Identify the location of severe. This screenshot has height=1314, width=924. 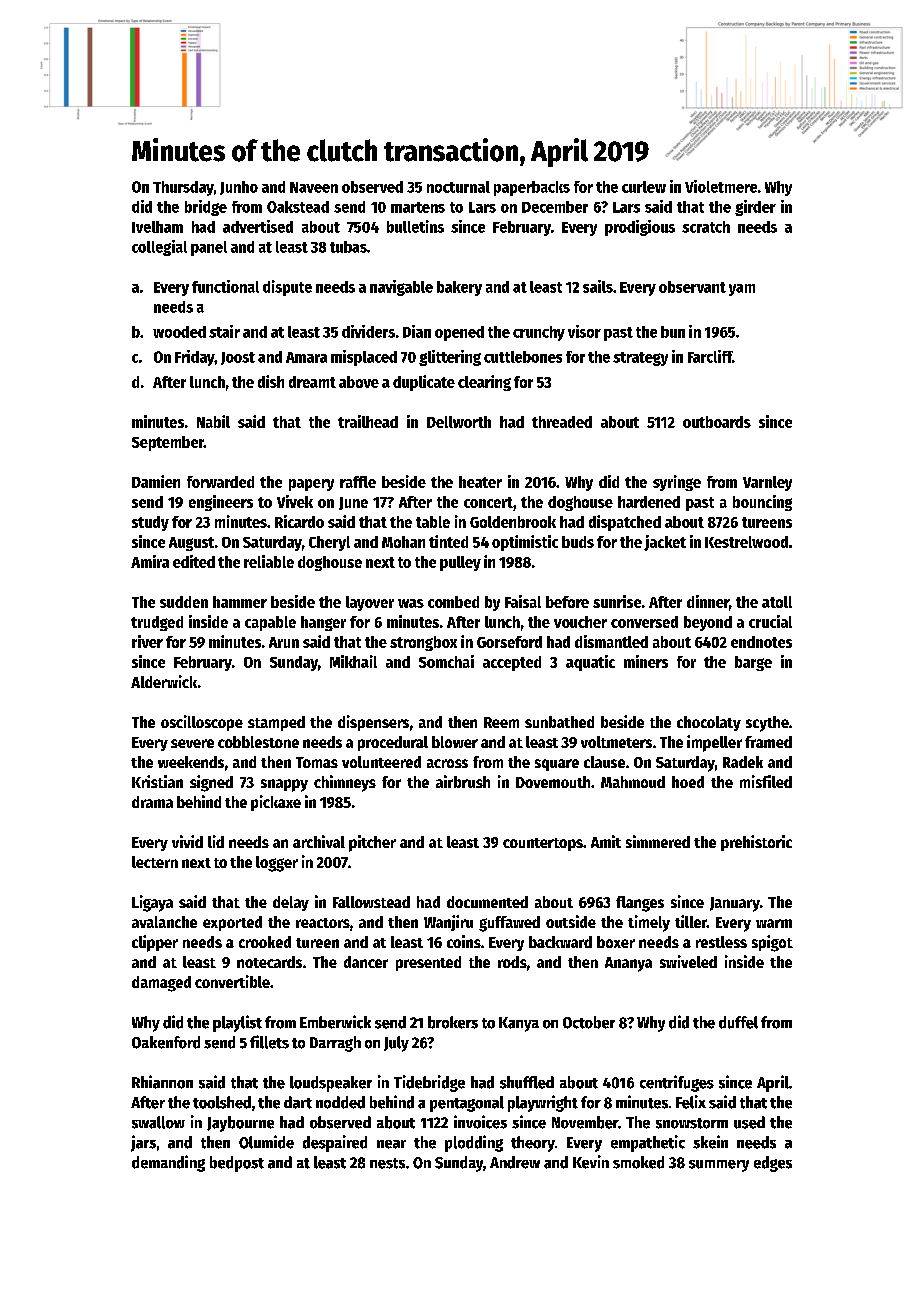
(192, 743).
